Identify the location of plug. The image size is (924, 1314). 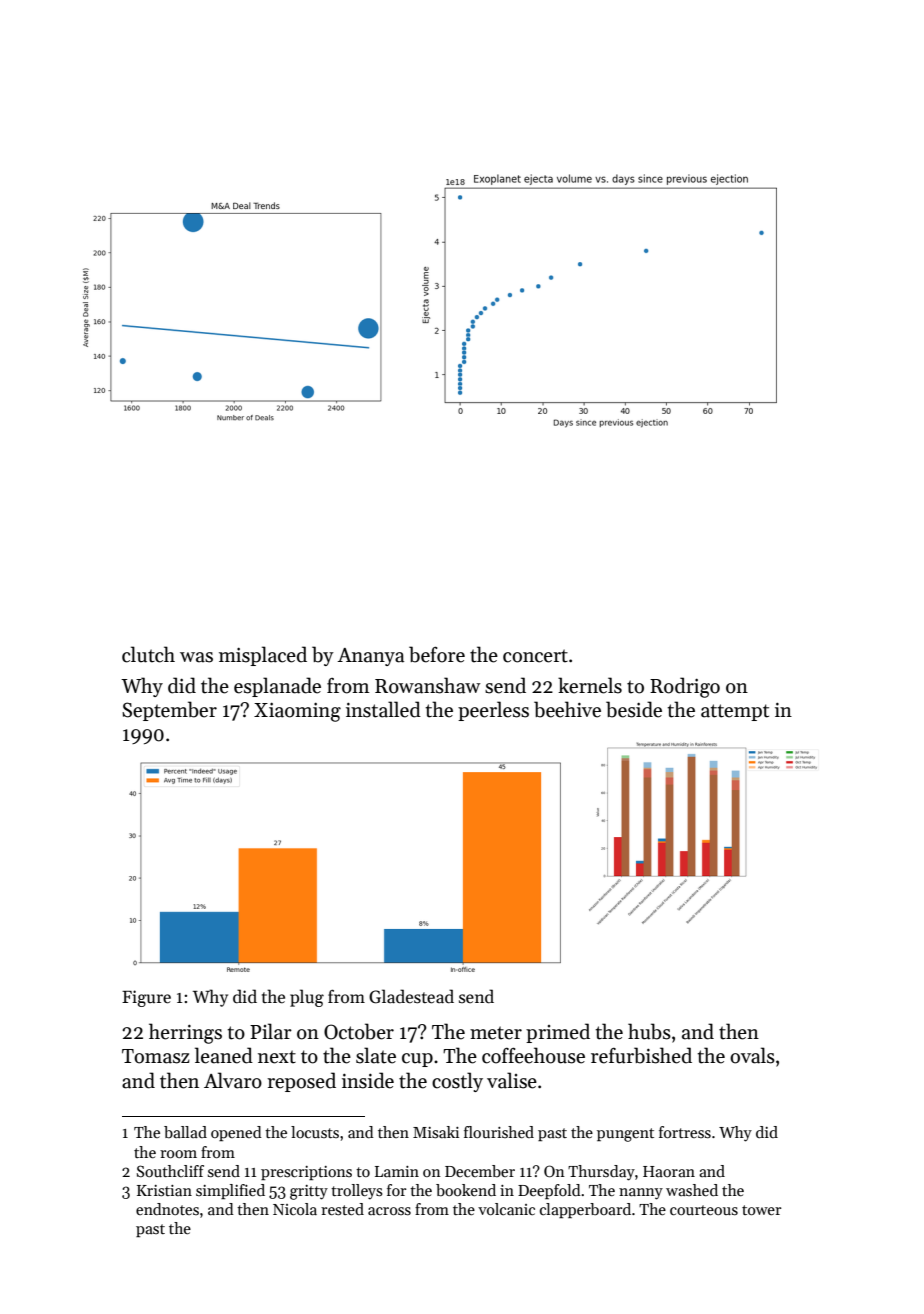
(307, 998).
